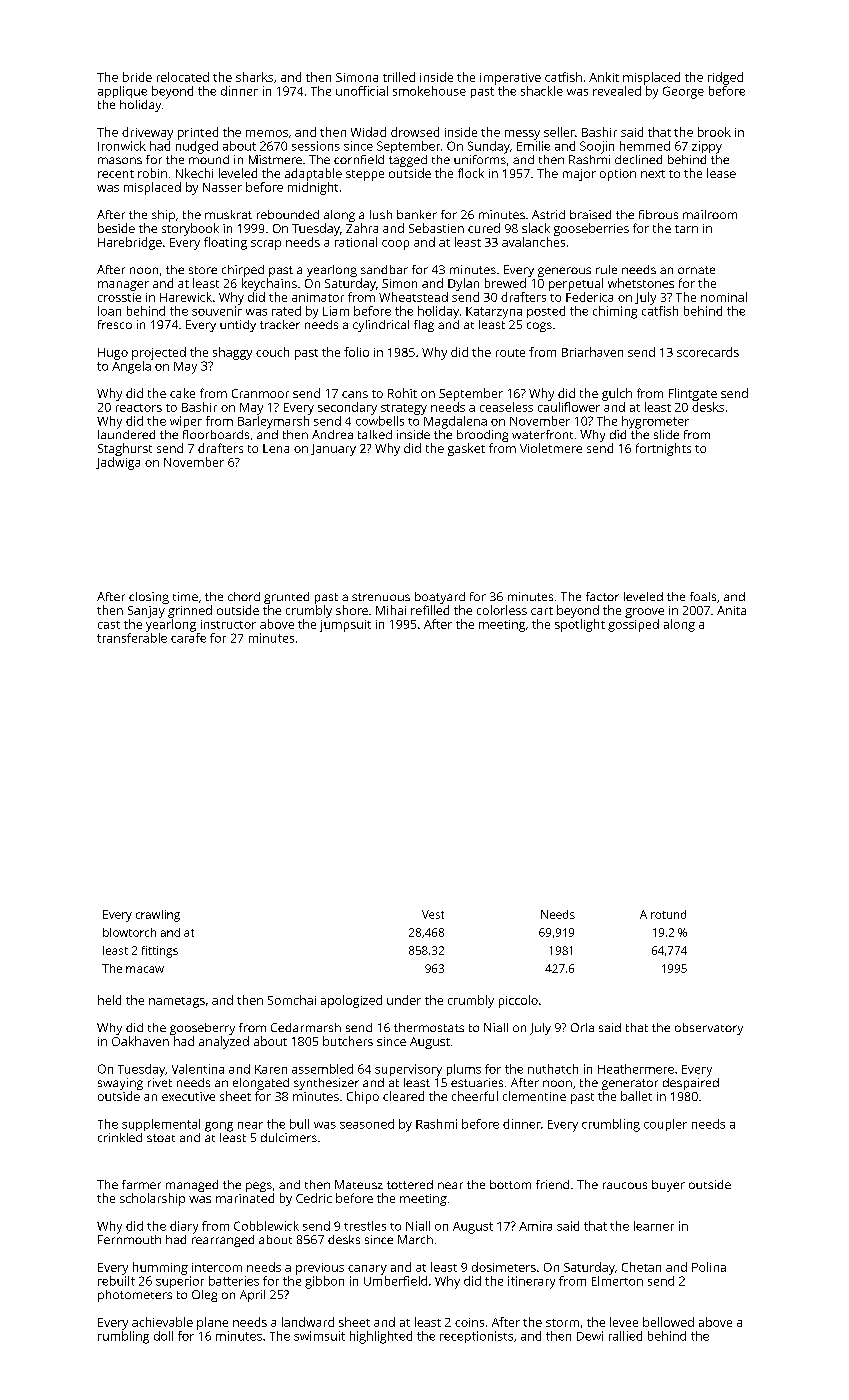  I want to click on blowtorch, so click(129, 932).
